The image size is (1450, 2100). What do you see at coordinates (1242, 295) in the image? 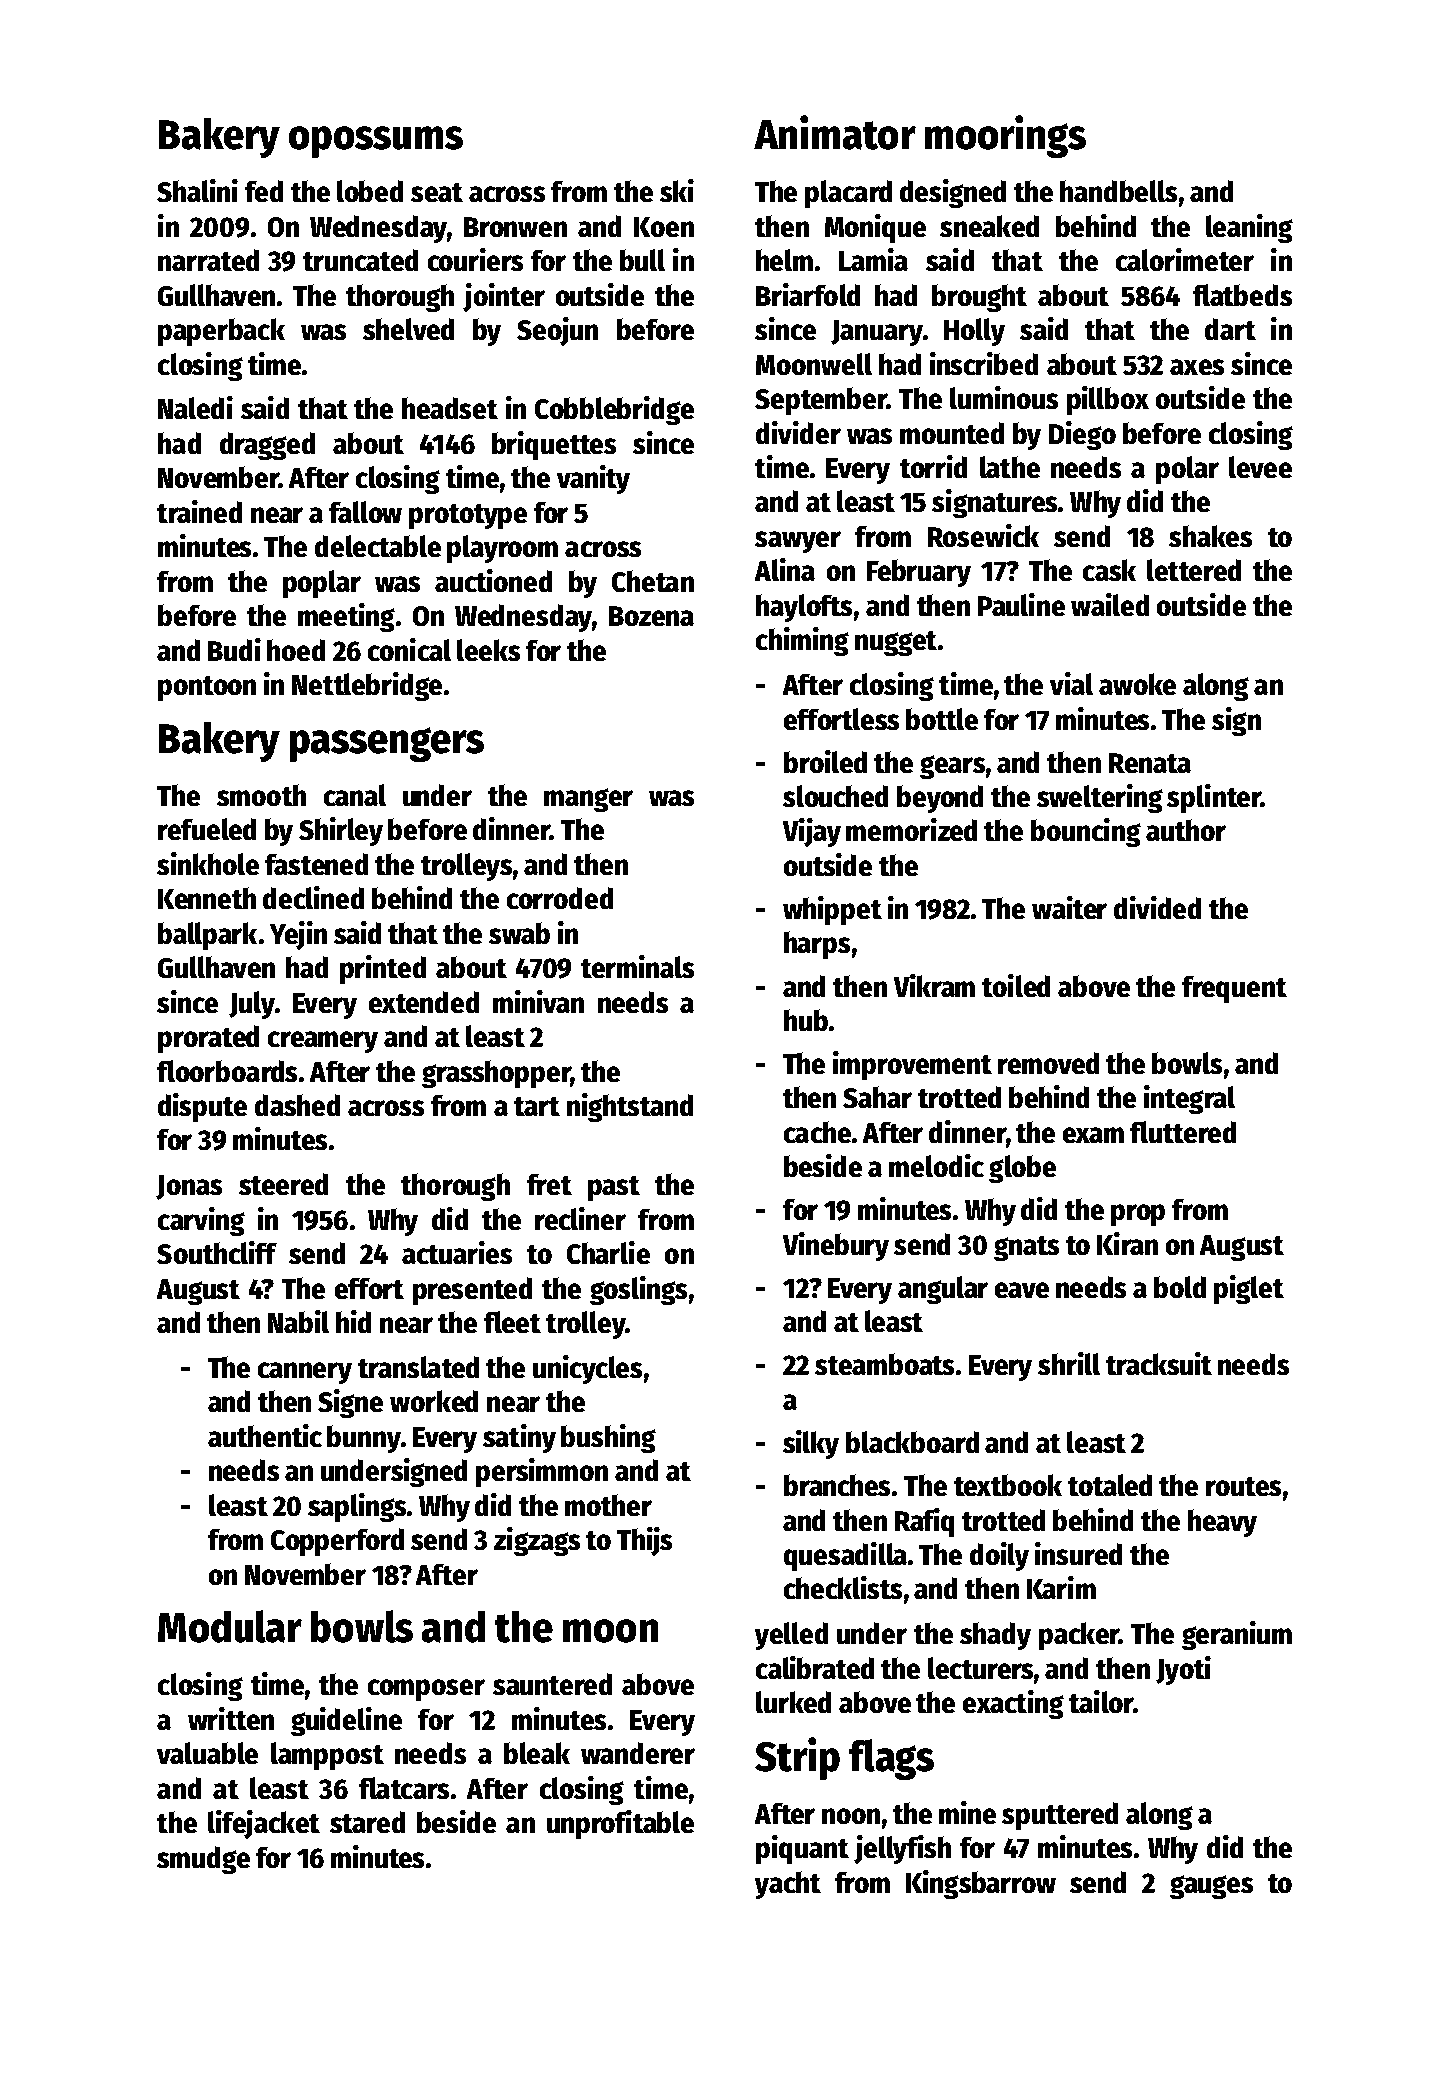
I see `flatbeds` at bounding box center [1242, 295].
